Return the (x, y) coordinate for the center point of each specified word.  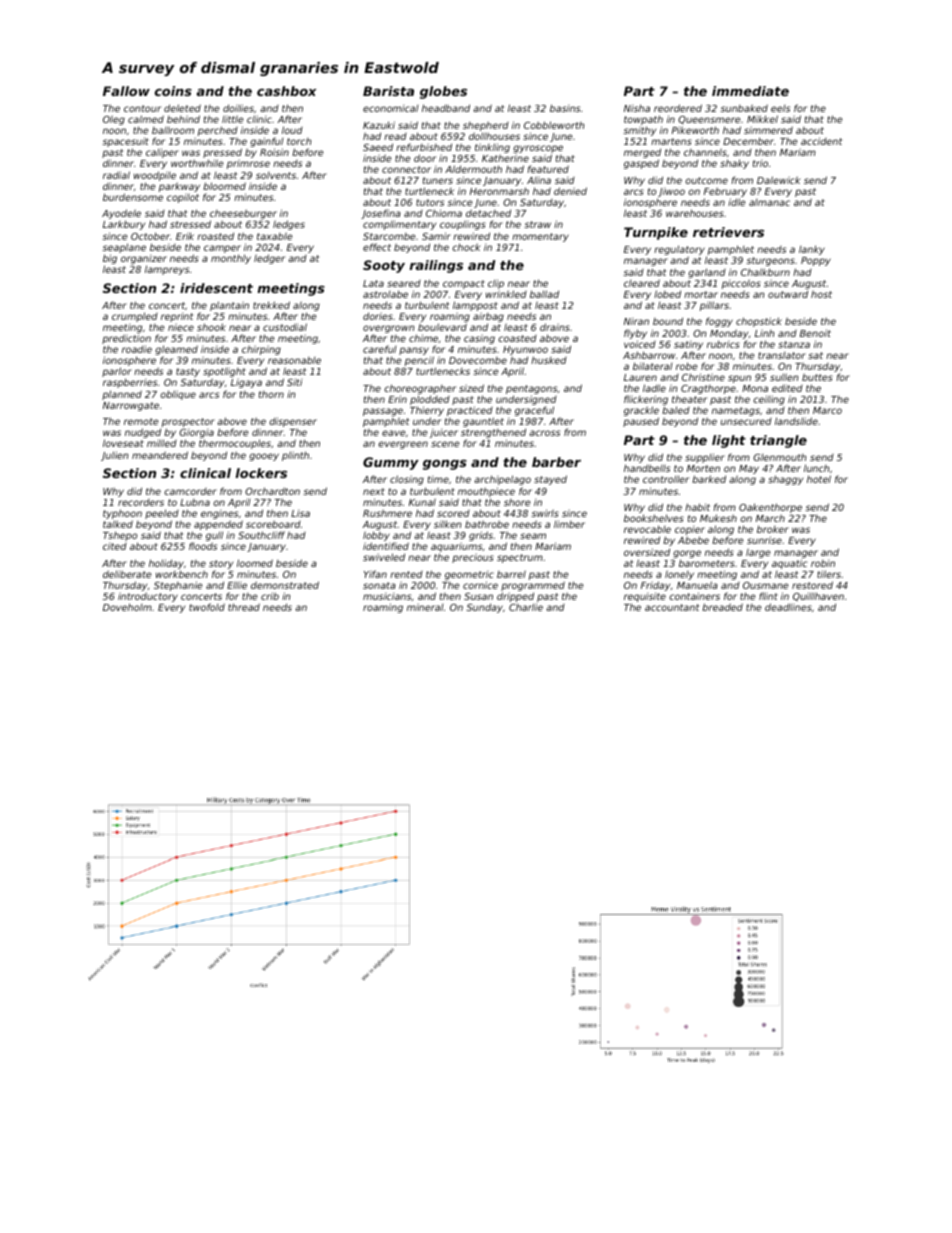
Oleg (114, 120)
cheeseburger (243, 215)
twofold (207, 607)
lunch (816, 468)
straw (537, 224)
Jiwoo (671, 192)
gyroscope (538, 149)
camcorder (191, 491)
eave (394, 433)
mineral (425, 607)
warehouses (695, 213)
